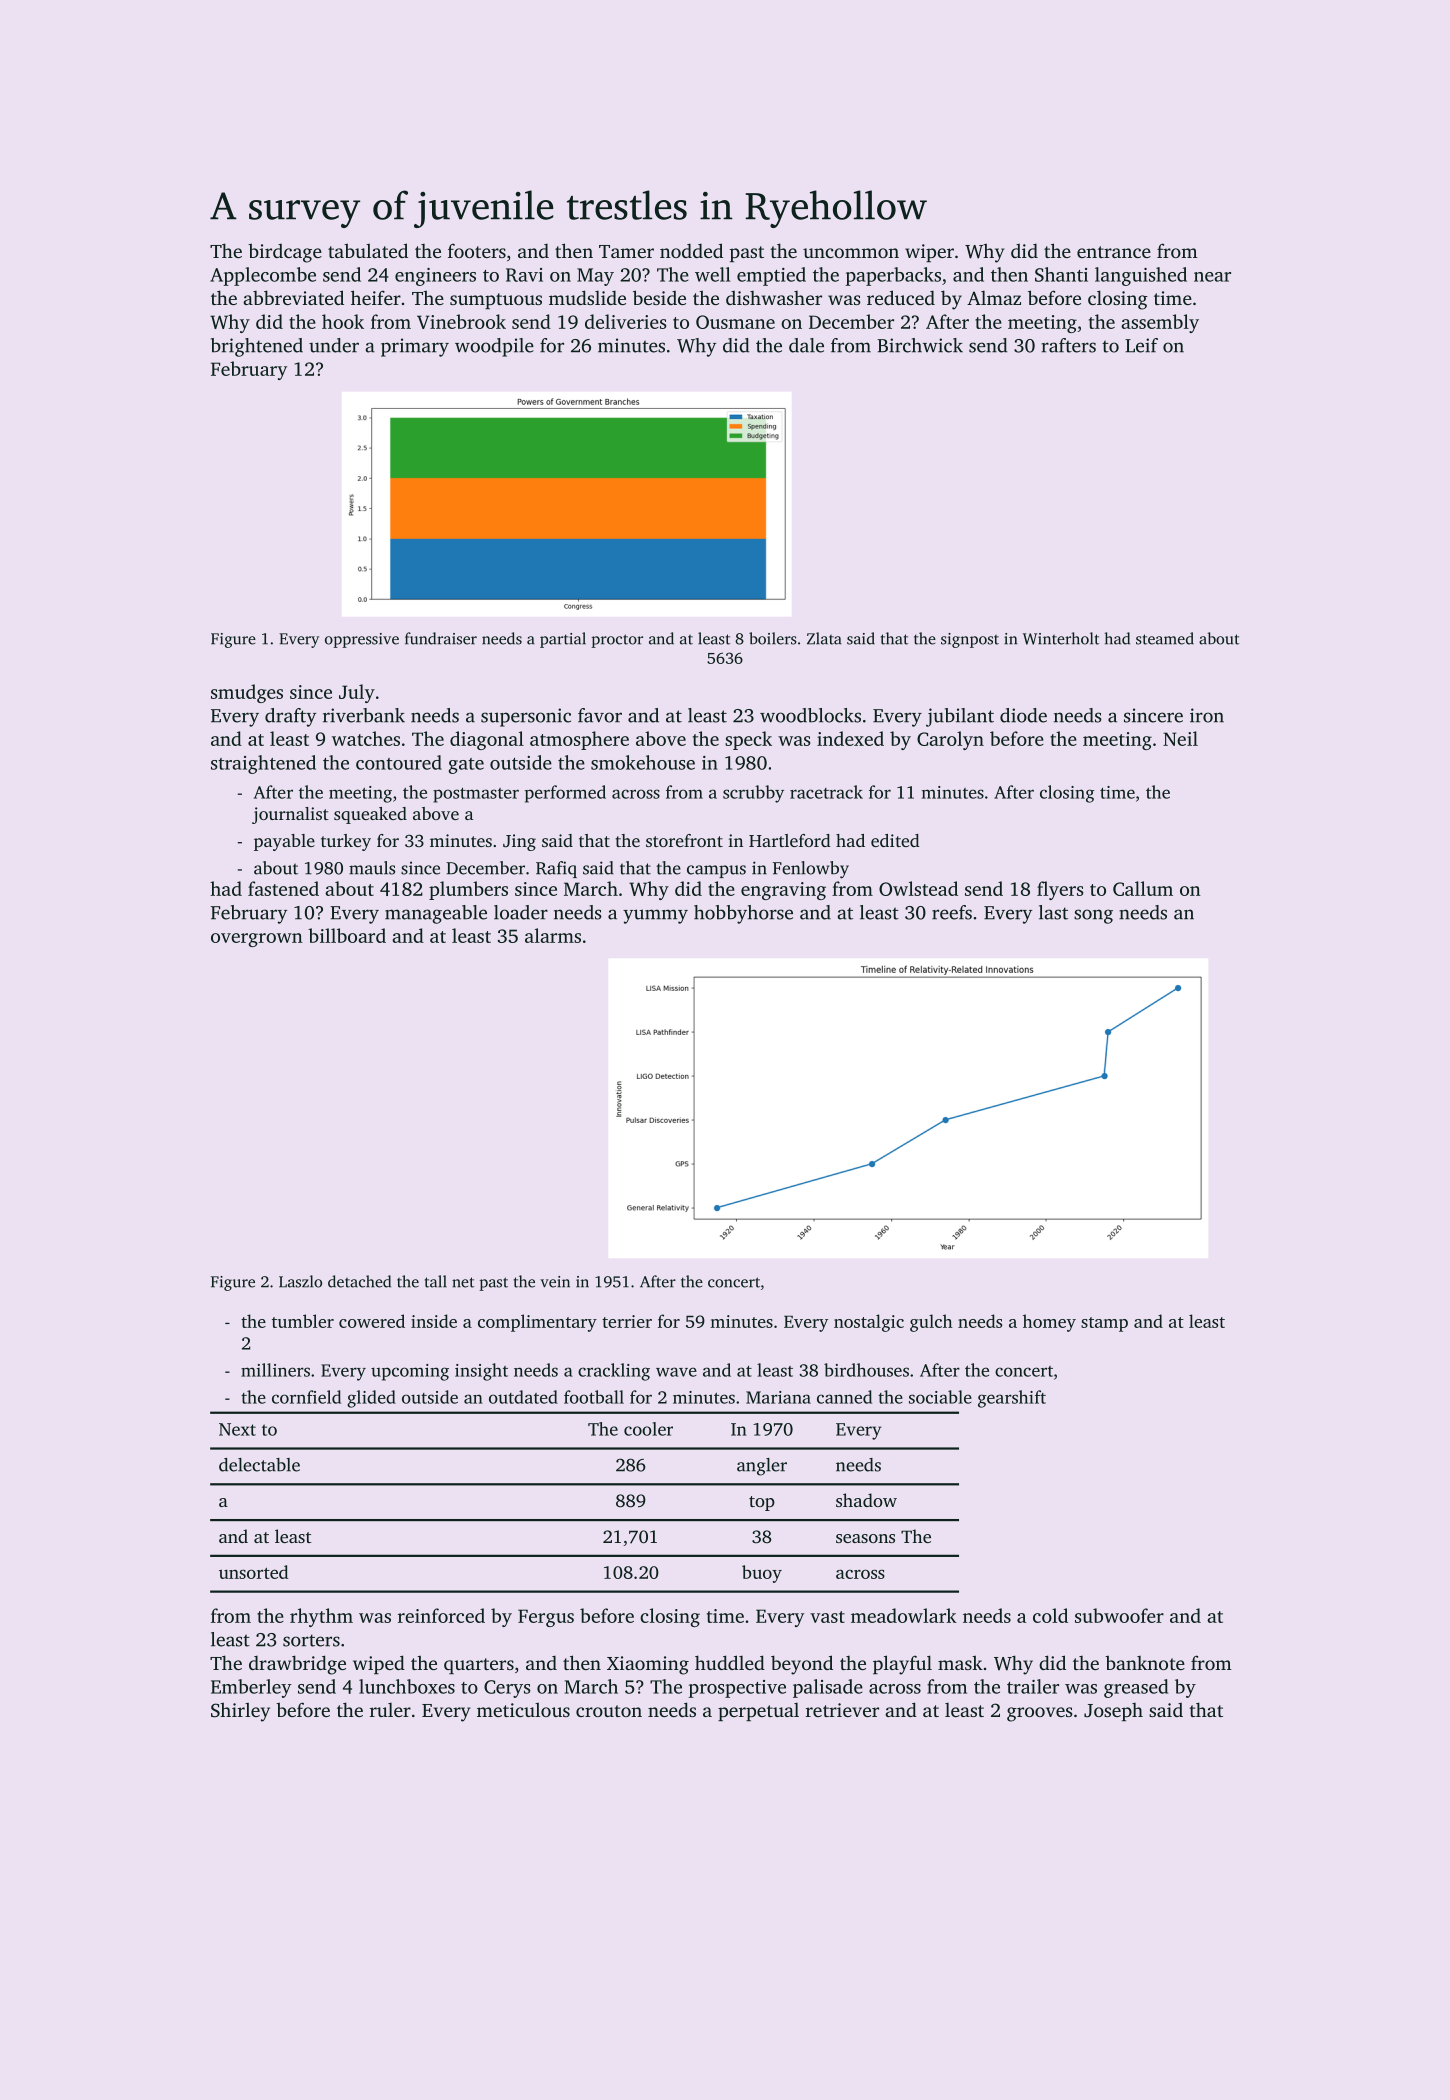 This page has height=2100, width=1450. I want to click on vast, so click(827, 1617).
